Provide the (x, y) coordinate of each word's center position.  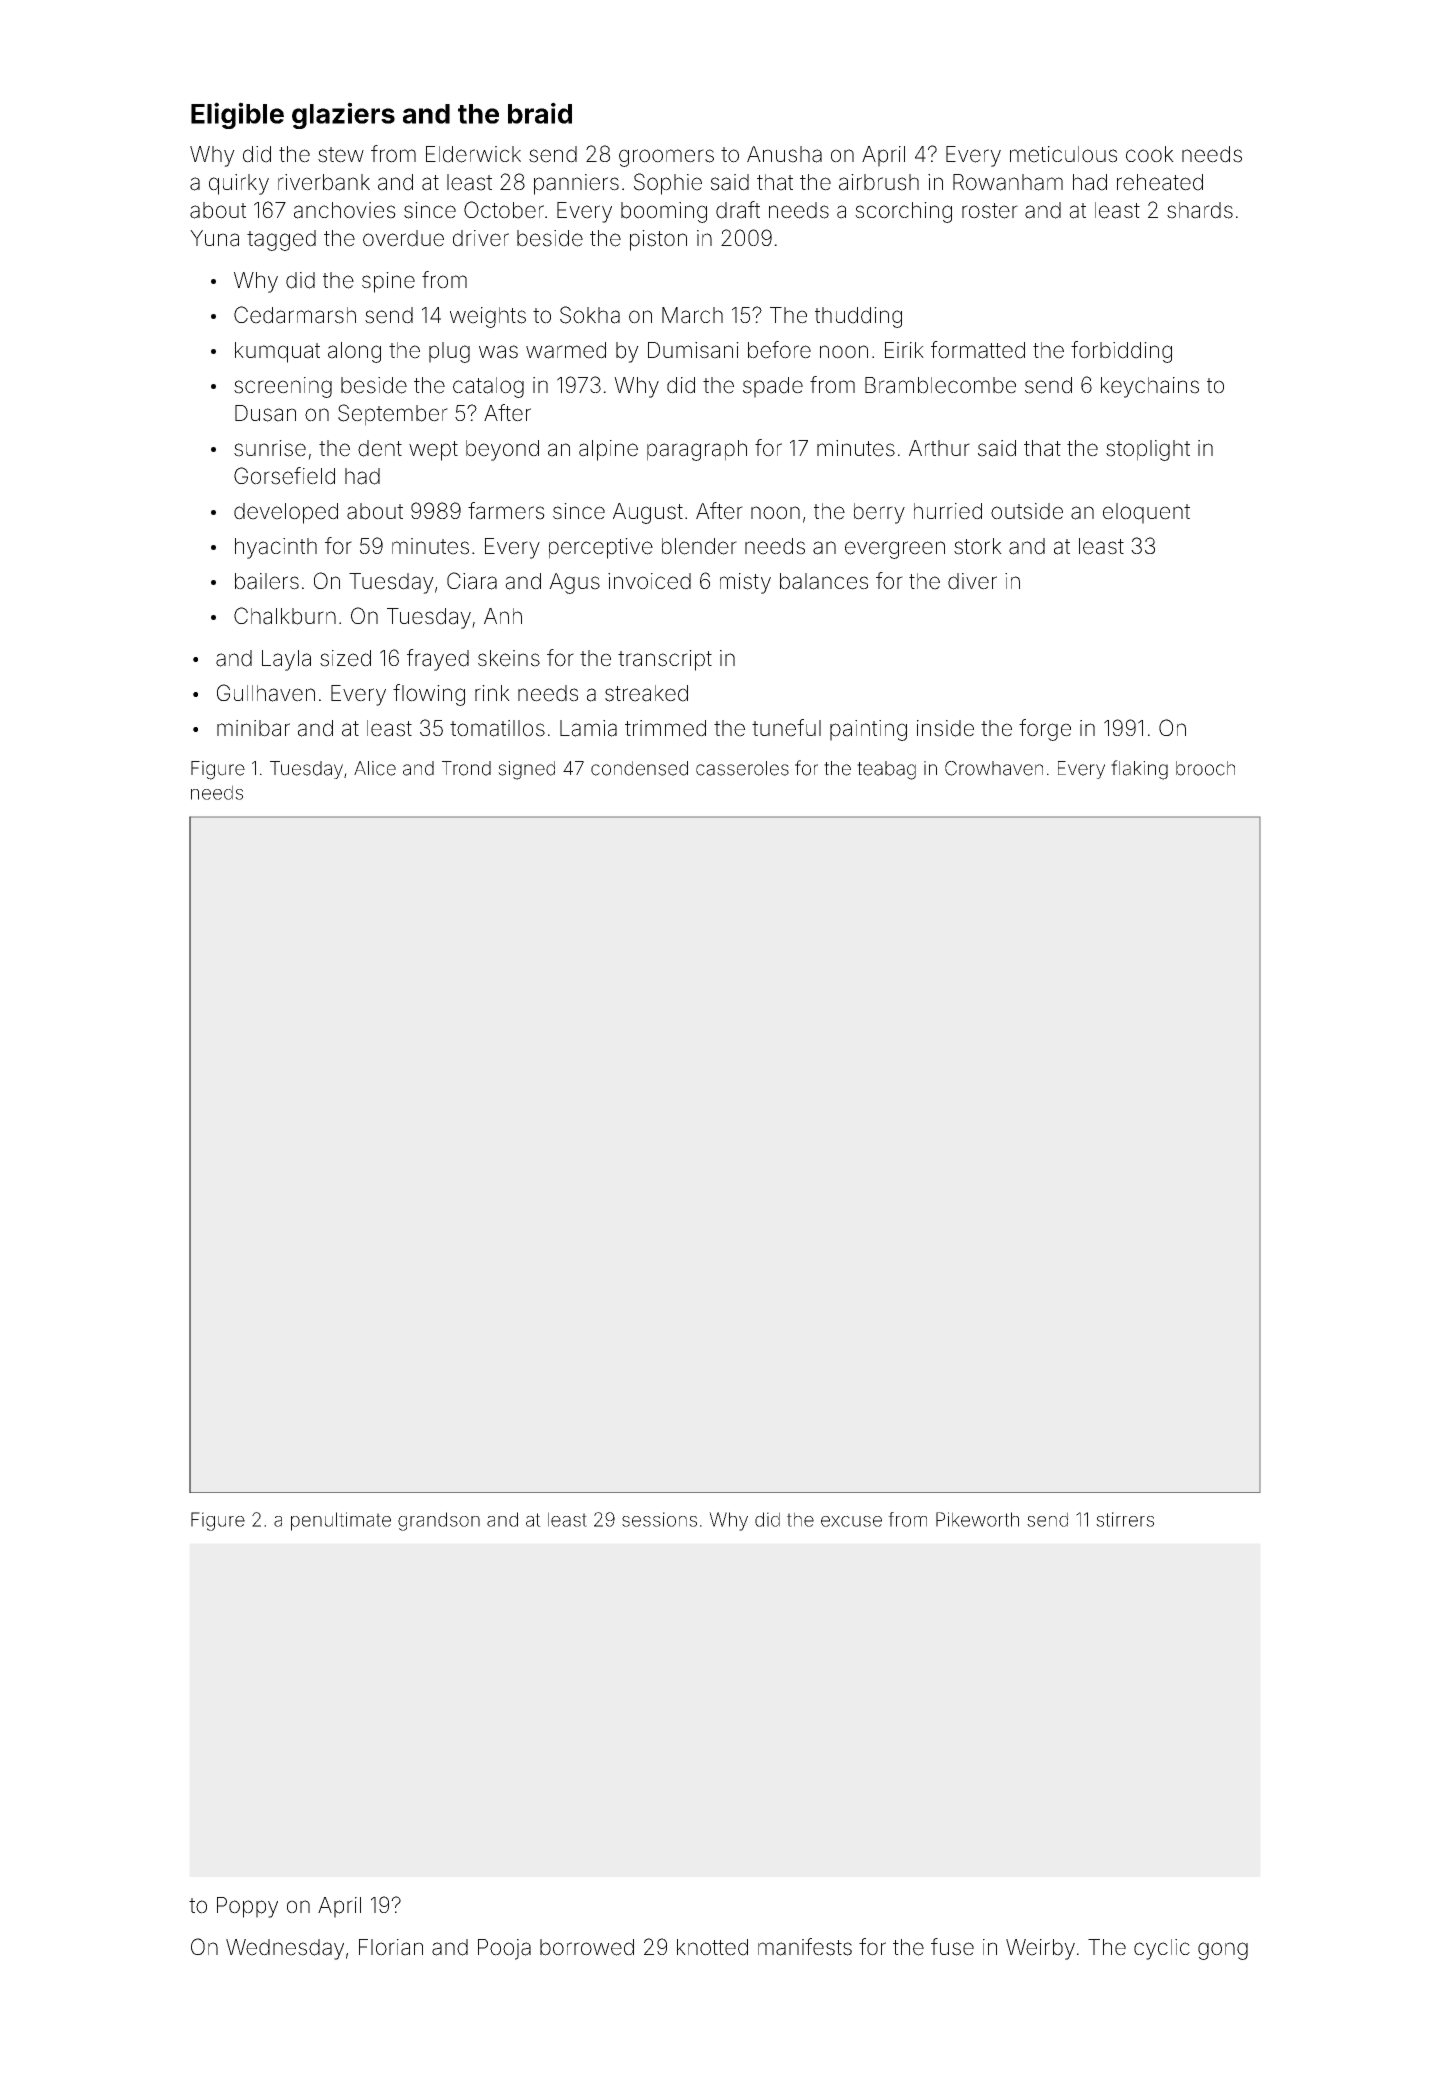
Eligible (237, 115)
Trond (466, 768)
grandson (439, 1521)
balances (824, 581)
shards (1200, 210)
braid (540, 113)
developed (286, 513)
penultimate (341, 1521)
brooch (1205, 768)
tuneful (786, 728)
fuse (952, 1947)
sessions (659, 1519)
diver (972, 581)
